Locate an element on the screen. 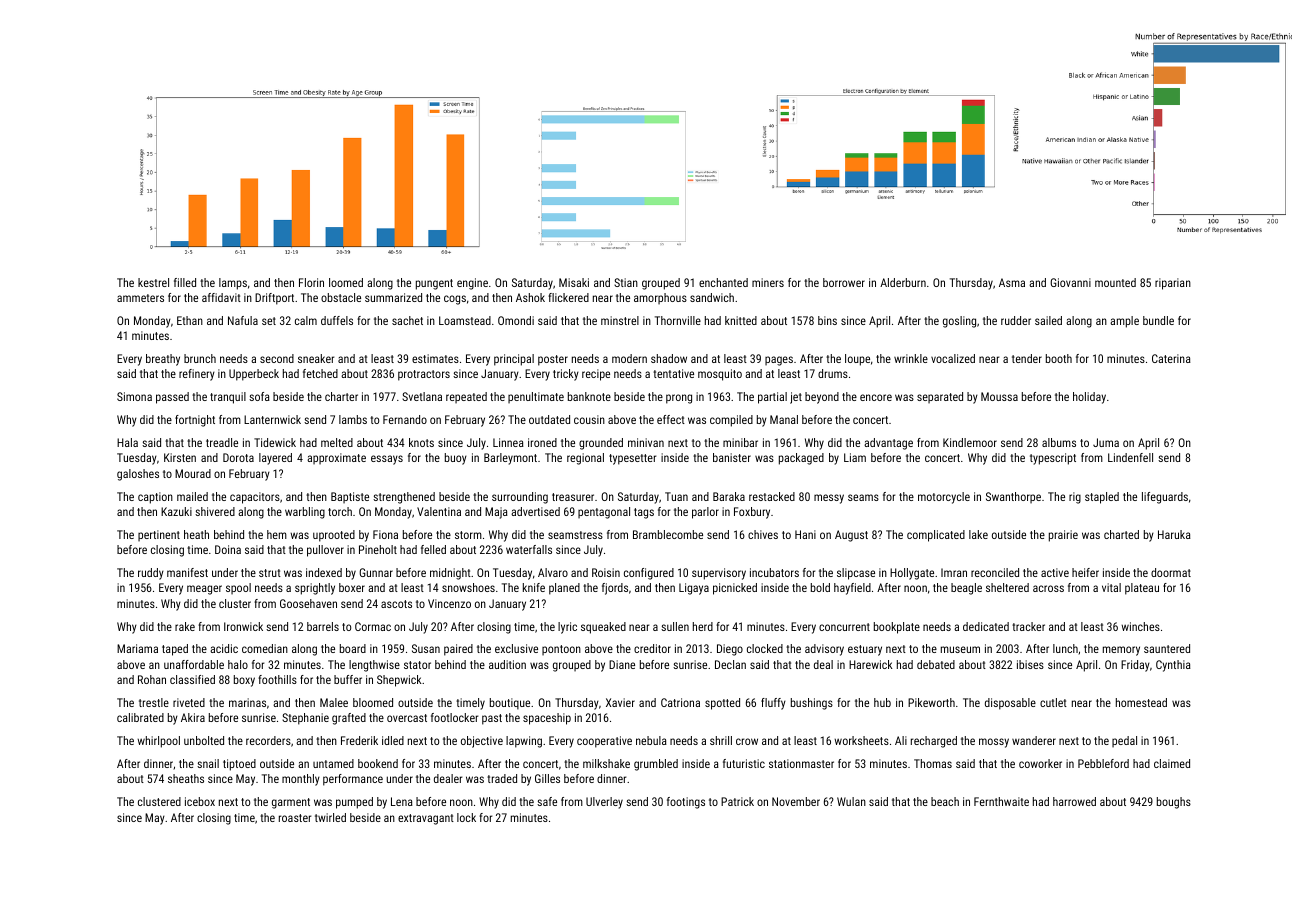 This screenshot has height=924, width=1308. lunch is located at coordinates (1065, 648).
